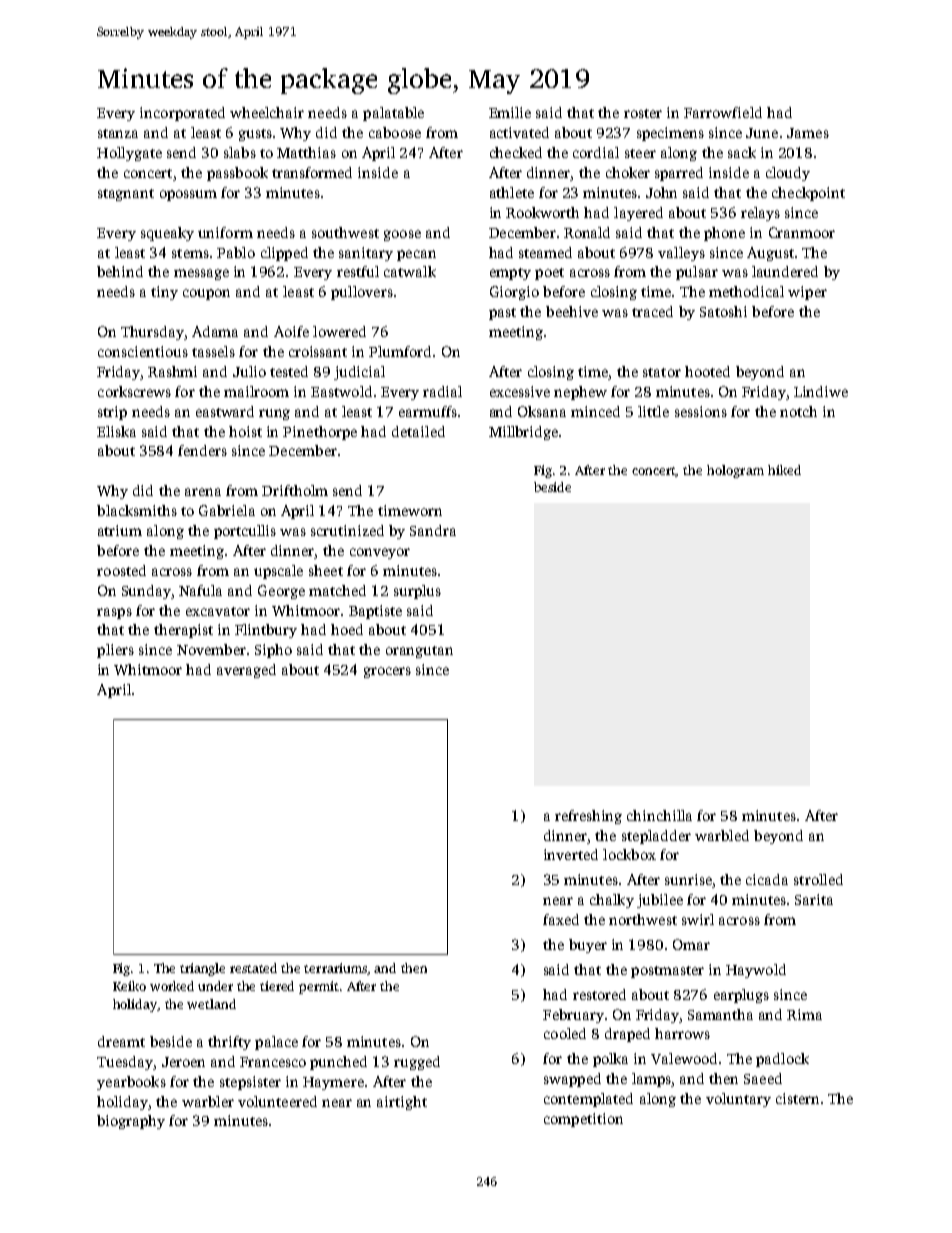  Describe the element at coordinates (182, 114) in the page. I see `incorporated` at that location.
